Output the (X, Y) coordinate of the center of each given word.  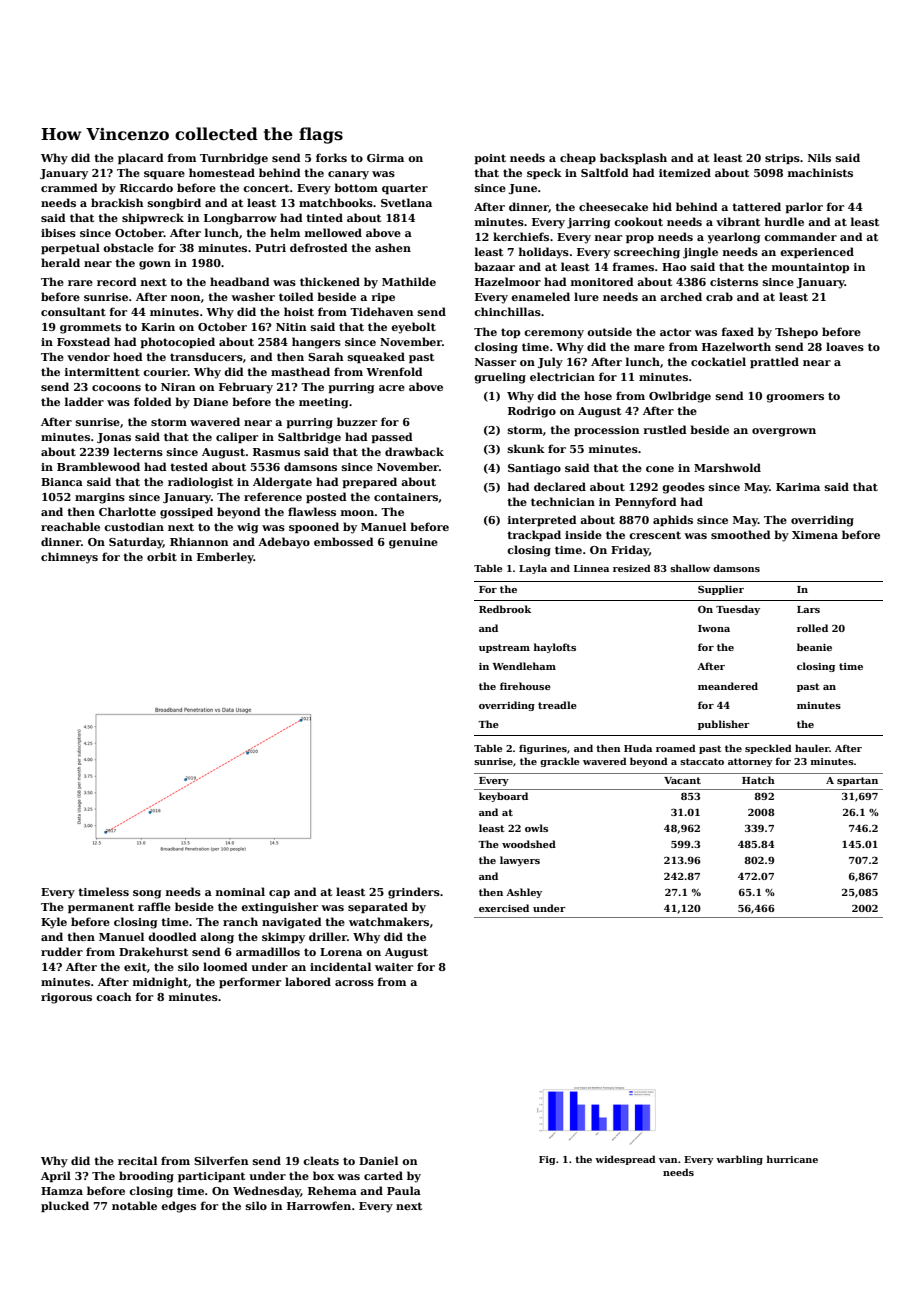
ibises (58, 232)
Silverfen (221, 1160)
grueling (500, 378)
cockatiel (718, 361)
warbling (739, 1160)
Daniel (378, 1160)
